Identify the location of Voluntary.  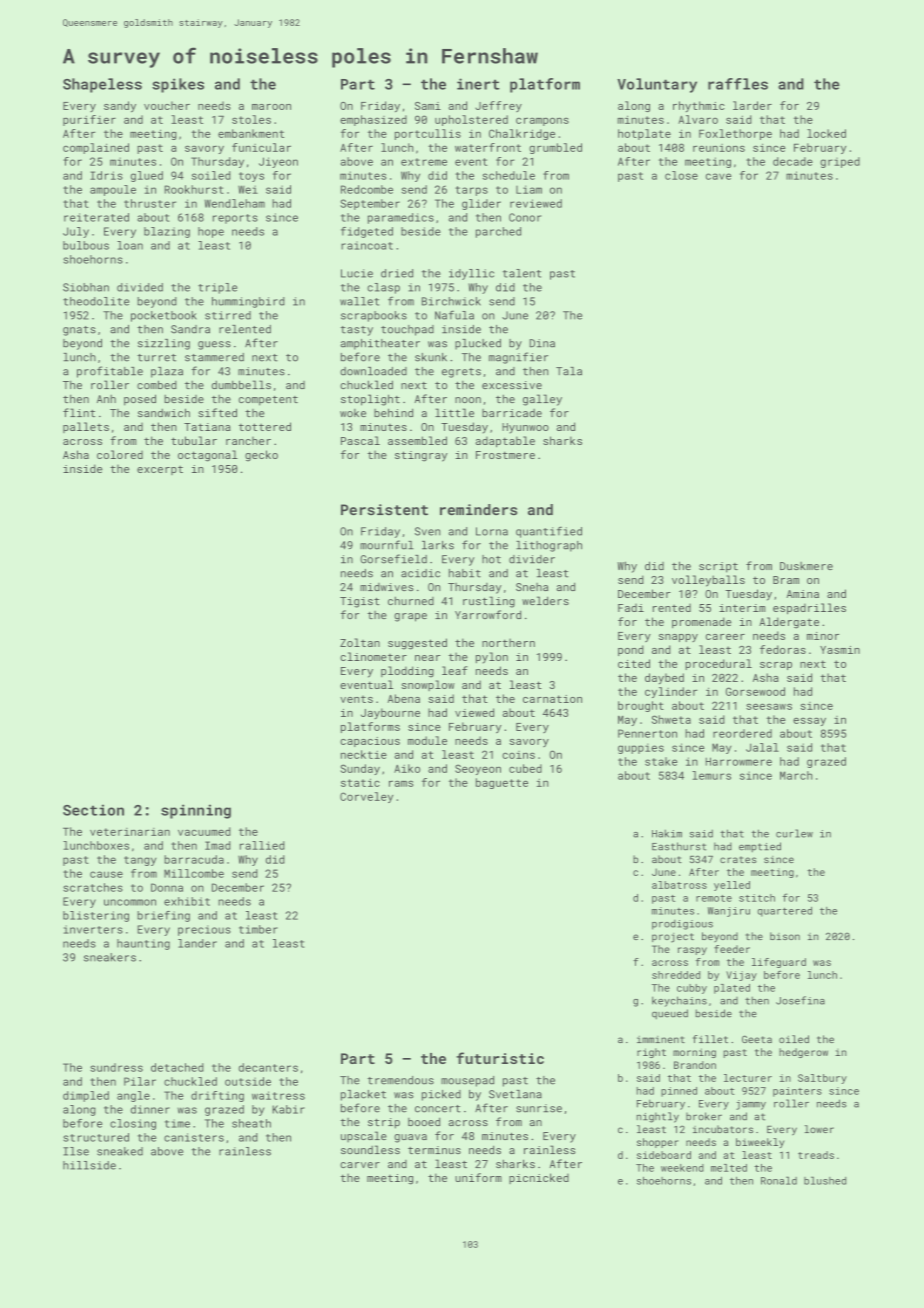
(657, 85).
